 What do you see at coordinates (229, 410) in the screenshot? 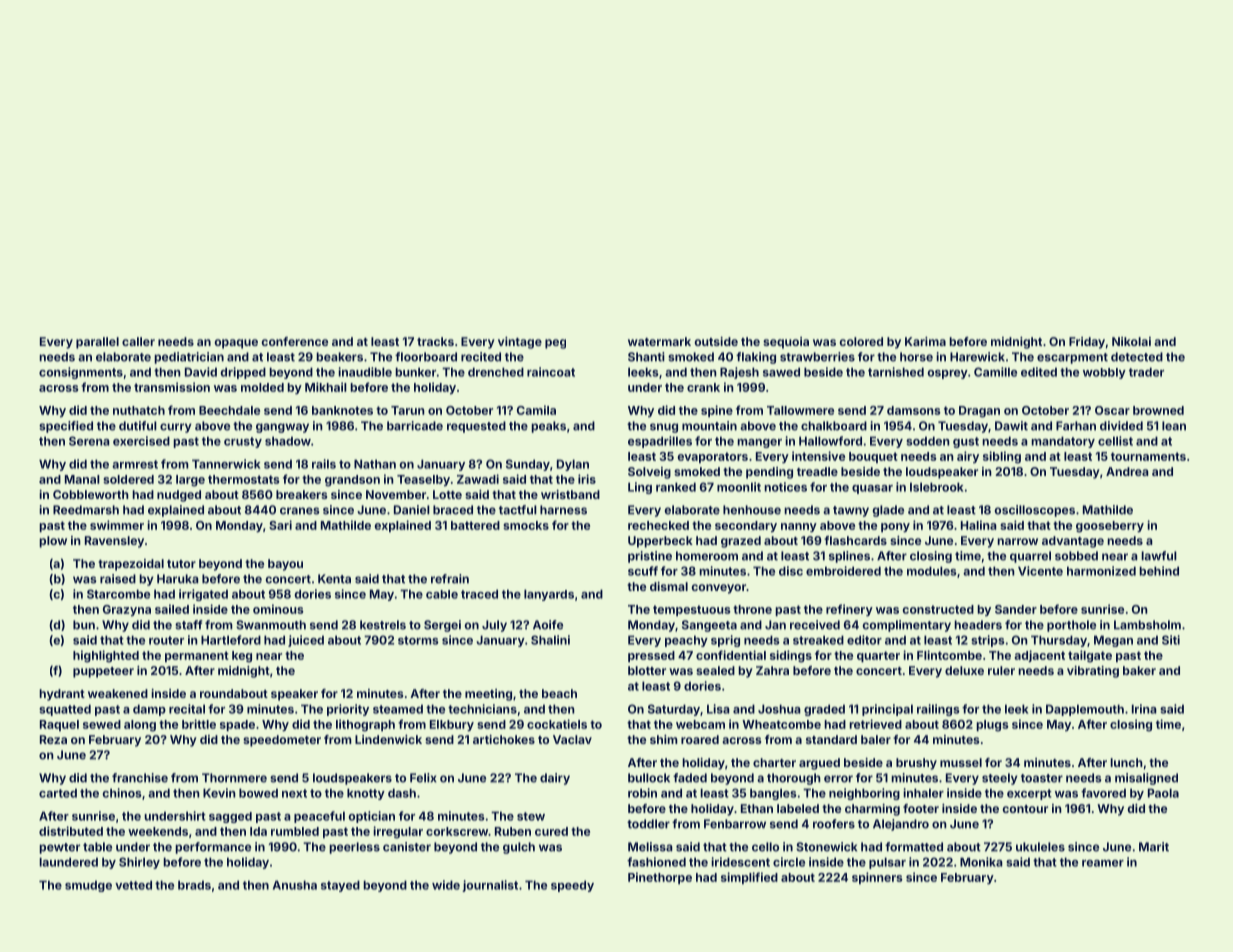
I see `Beechdale` at bounding box center [229, 410].
